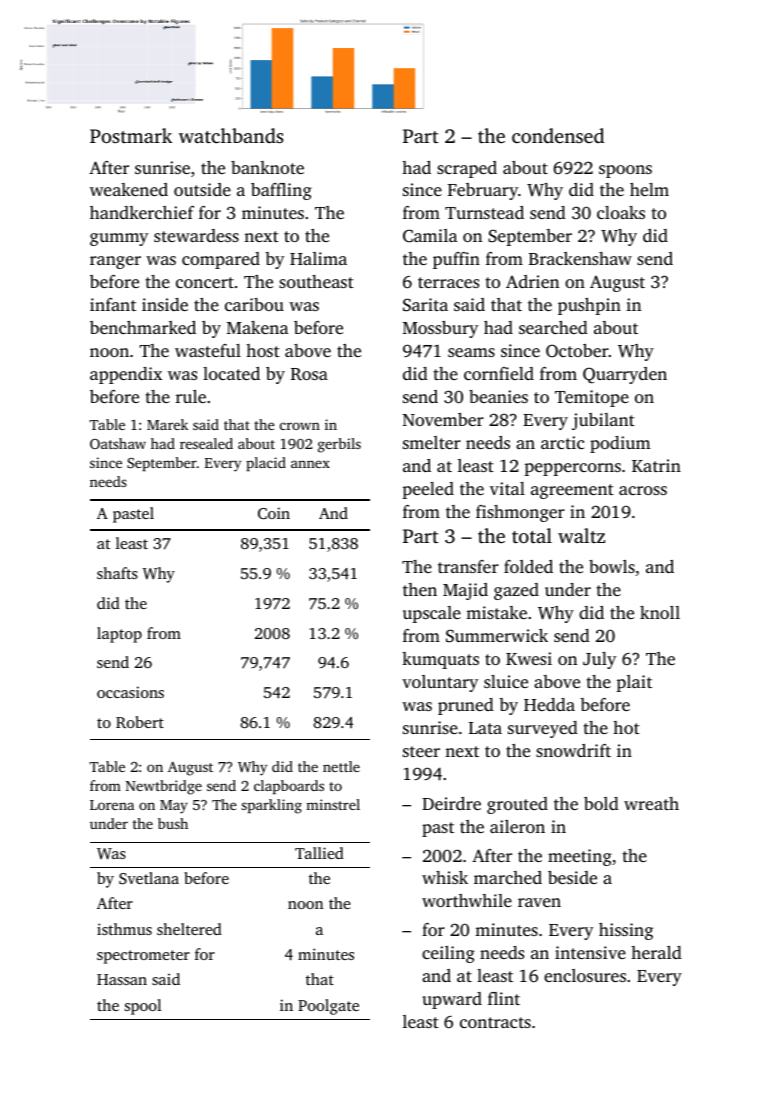 The height and width of the screenshot is (1095, 772). What do you see at coordinates (420, 589) in the screenshot?
I see `then` at bounding box center [420, 589].
